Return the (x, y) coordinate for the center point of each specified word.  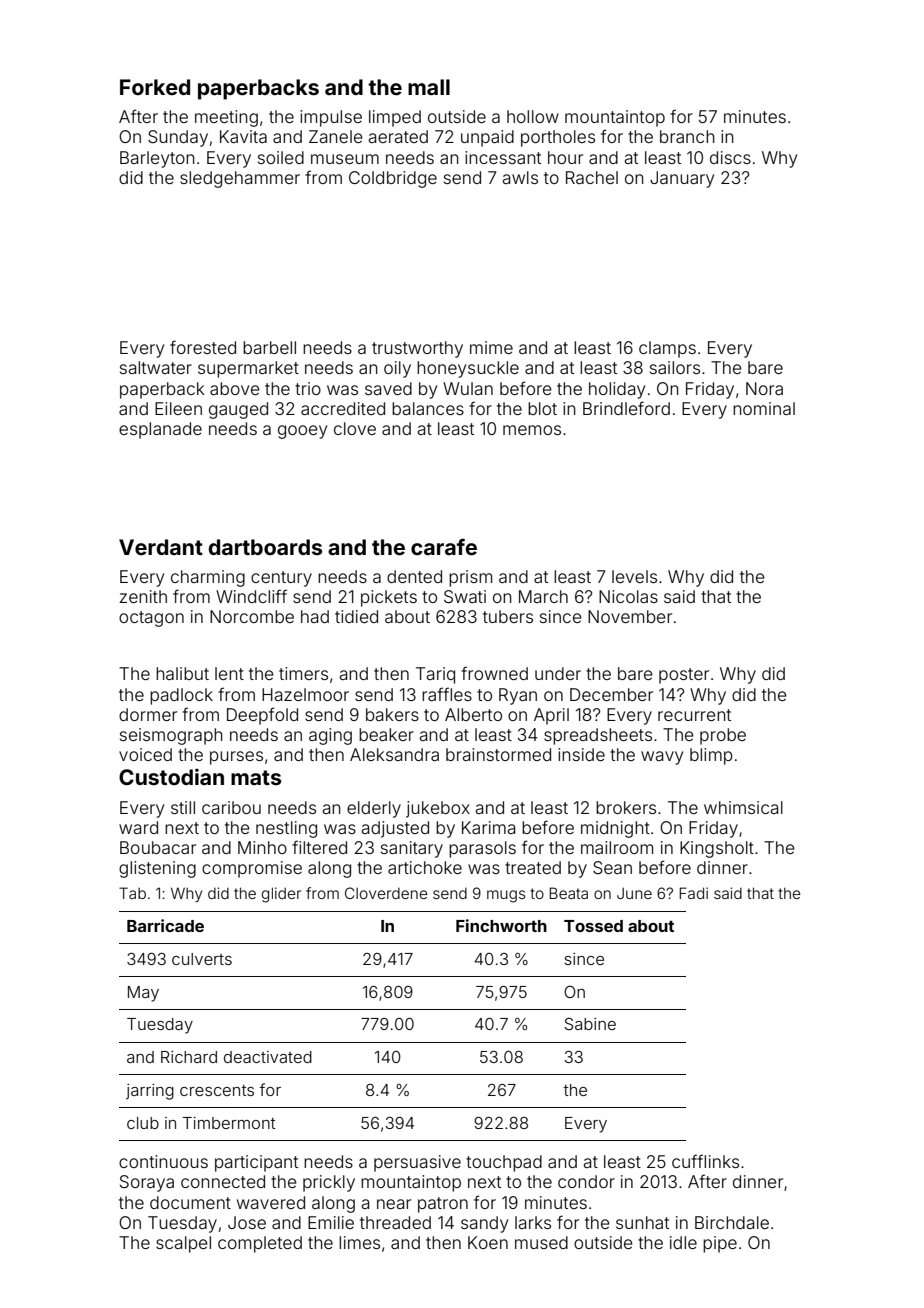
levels (634, 576)
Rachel (592, 177)
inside (581, 754)
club (143, 1123)
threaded (395, 1222)
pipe (720, 1244)
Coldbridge (393, 179)
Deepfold (262, 716)
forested (203, 347)
